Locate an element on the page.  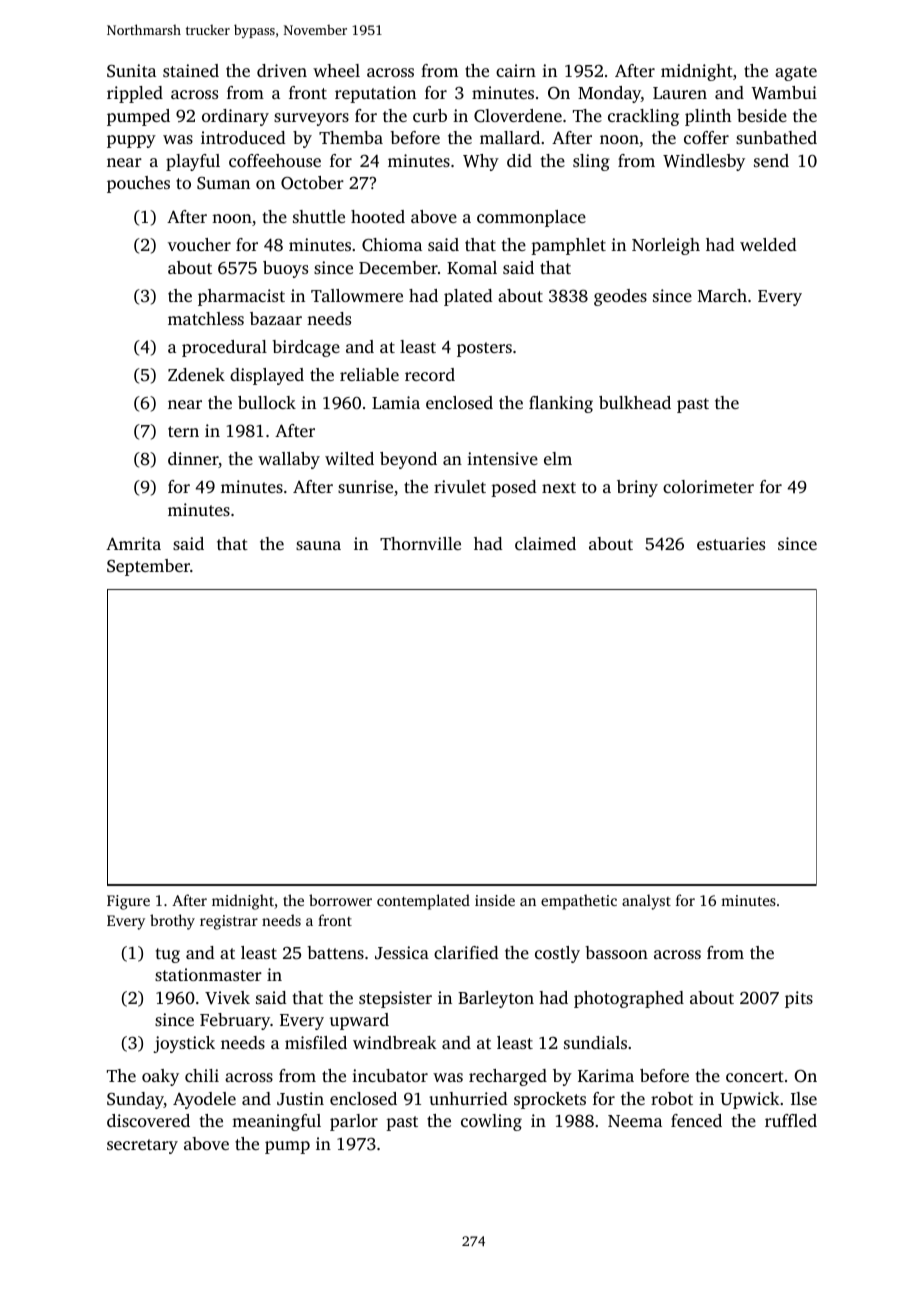
matchless is located at coordinates (206, 318).
